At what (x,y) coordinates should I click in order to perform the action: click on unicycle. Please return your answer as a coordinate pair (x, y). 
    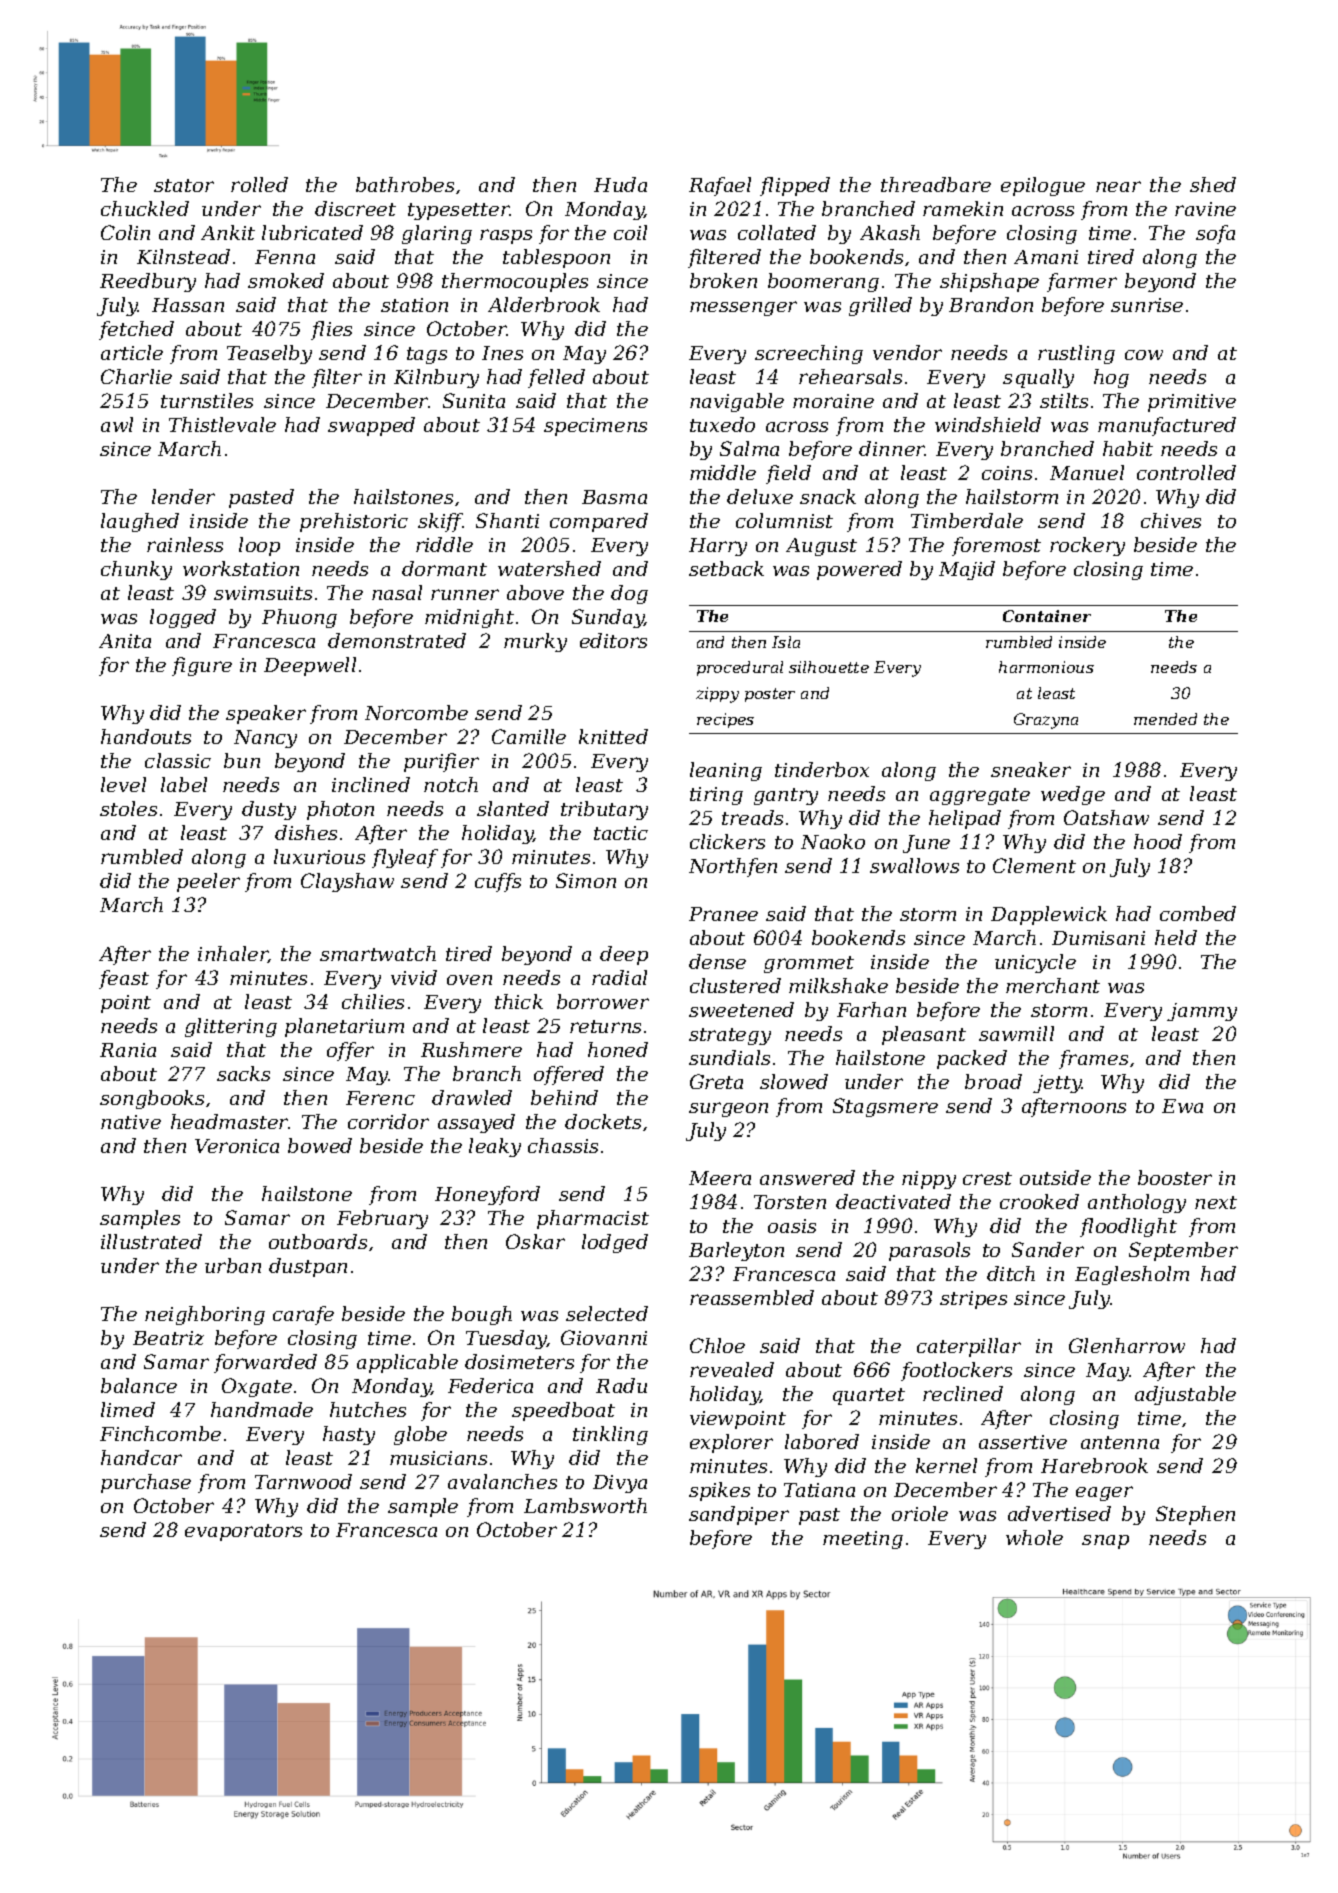
    Looking at the image, I should click on (1035, 963).
